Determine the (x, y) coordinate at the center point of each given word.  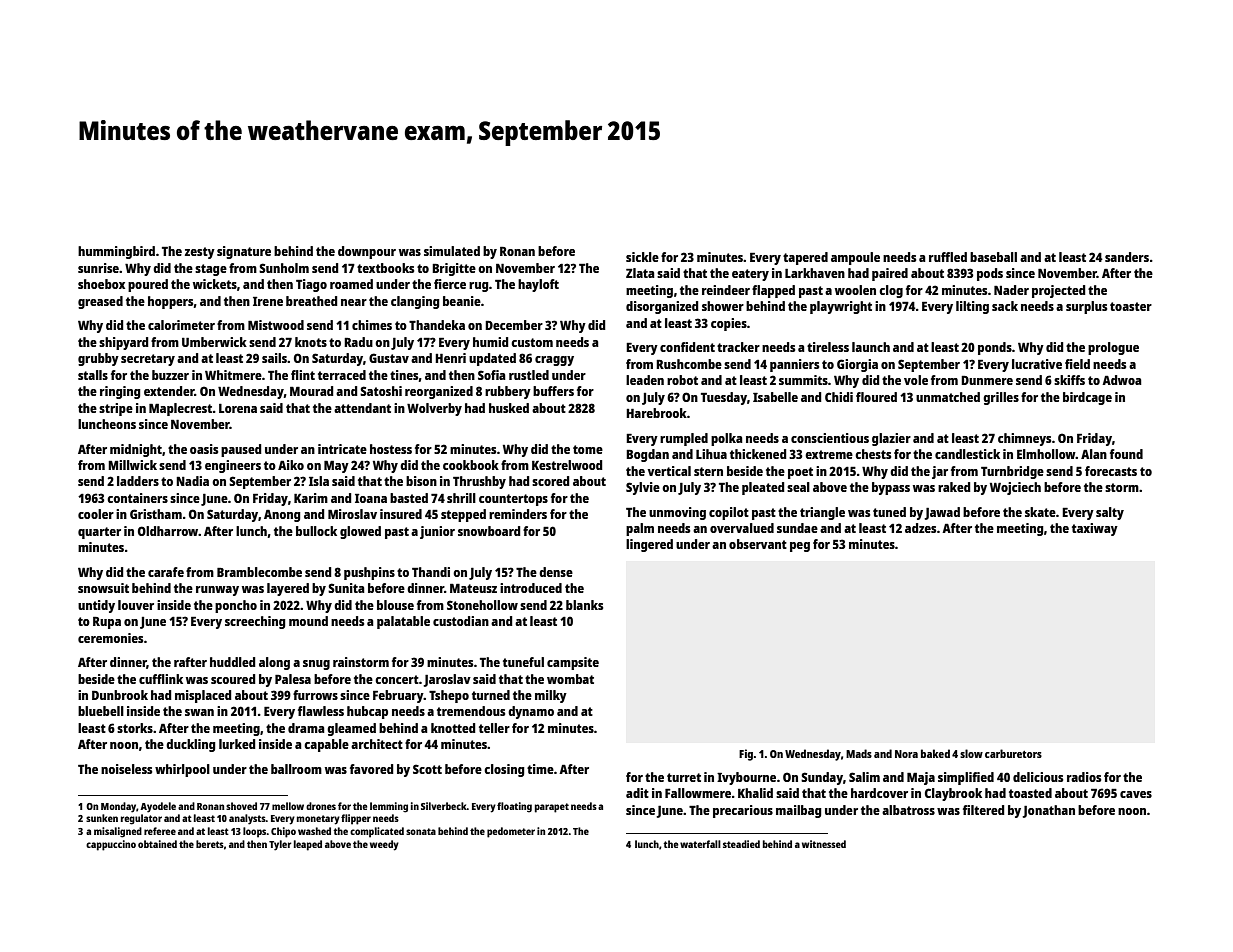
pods (990, 274)
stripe (116, 409)
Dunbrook (120, 695)
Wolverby (434, 409)
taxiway (1095, 529)
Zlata (640, 273)
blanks (584, 605)
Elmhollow (1046, 454)
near (354, 302)
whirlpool (182, 770)
